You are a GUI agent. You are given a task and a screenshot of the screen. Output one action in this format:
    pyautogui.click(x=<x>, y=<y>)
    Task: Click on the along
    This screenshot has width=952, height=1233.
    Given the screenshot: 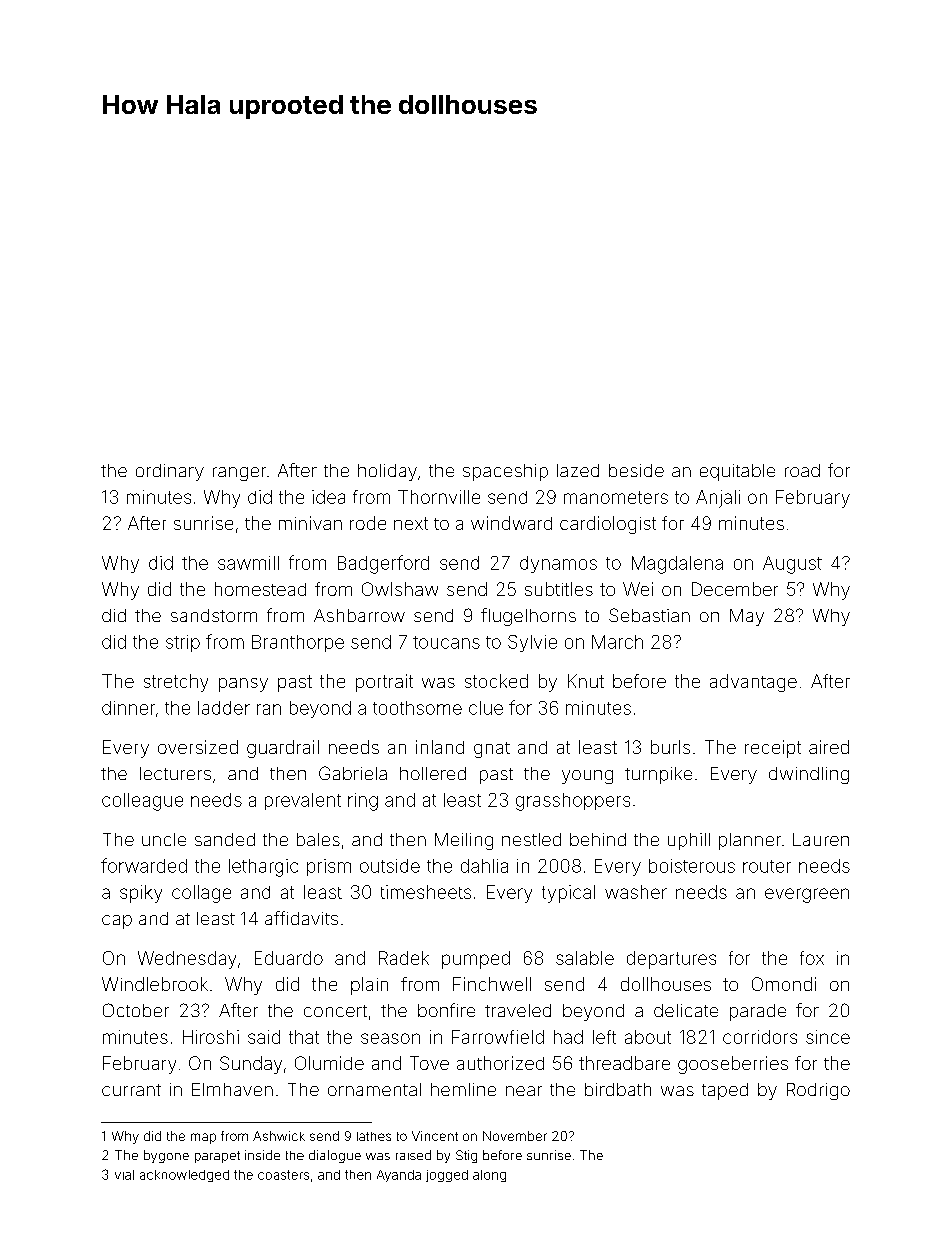 What is the action you would take?
    pyautogui.click(x=489, y=1176)
